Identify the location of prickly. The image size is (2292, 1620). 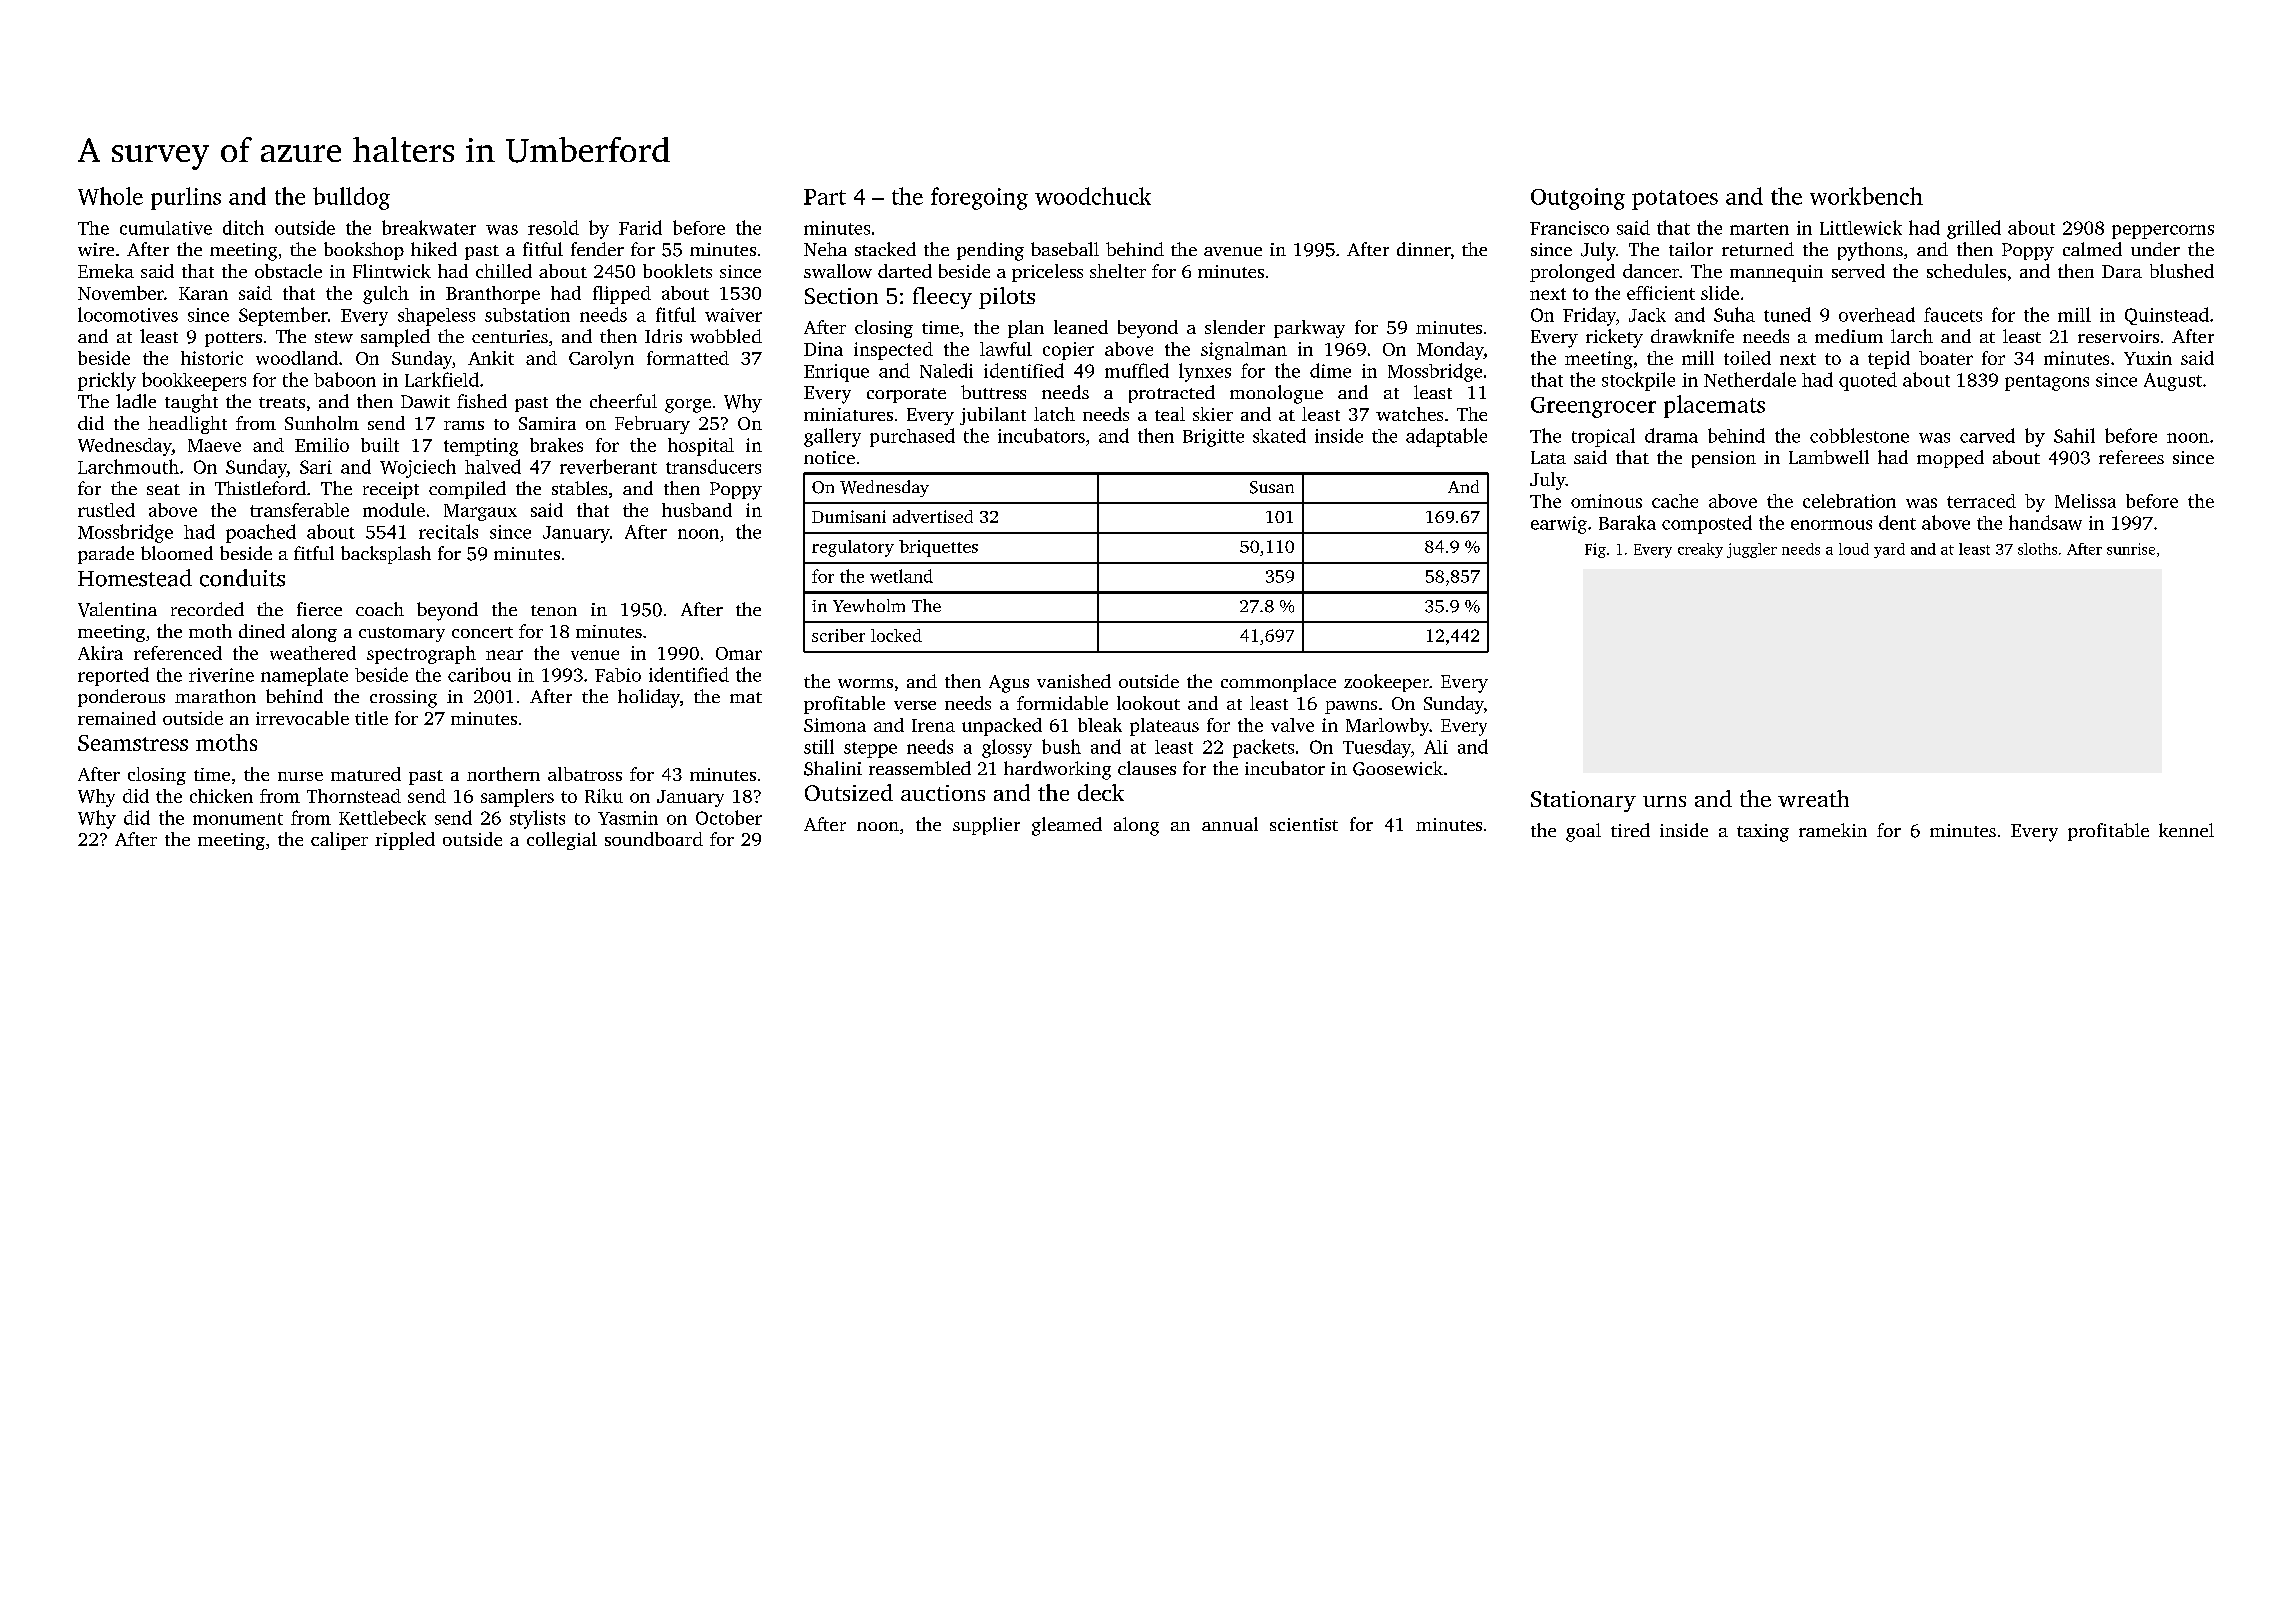
(107, 381).
